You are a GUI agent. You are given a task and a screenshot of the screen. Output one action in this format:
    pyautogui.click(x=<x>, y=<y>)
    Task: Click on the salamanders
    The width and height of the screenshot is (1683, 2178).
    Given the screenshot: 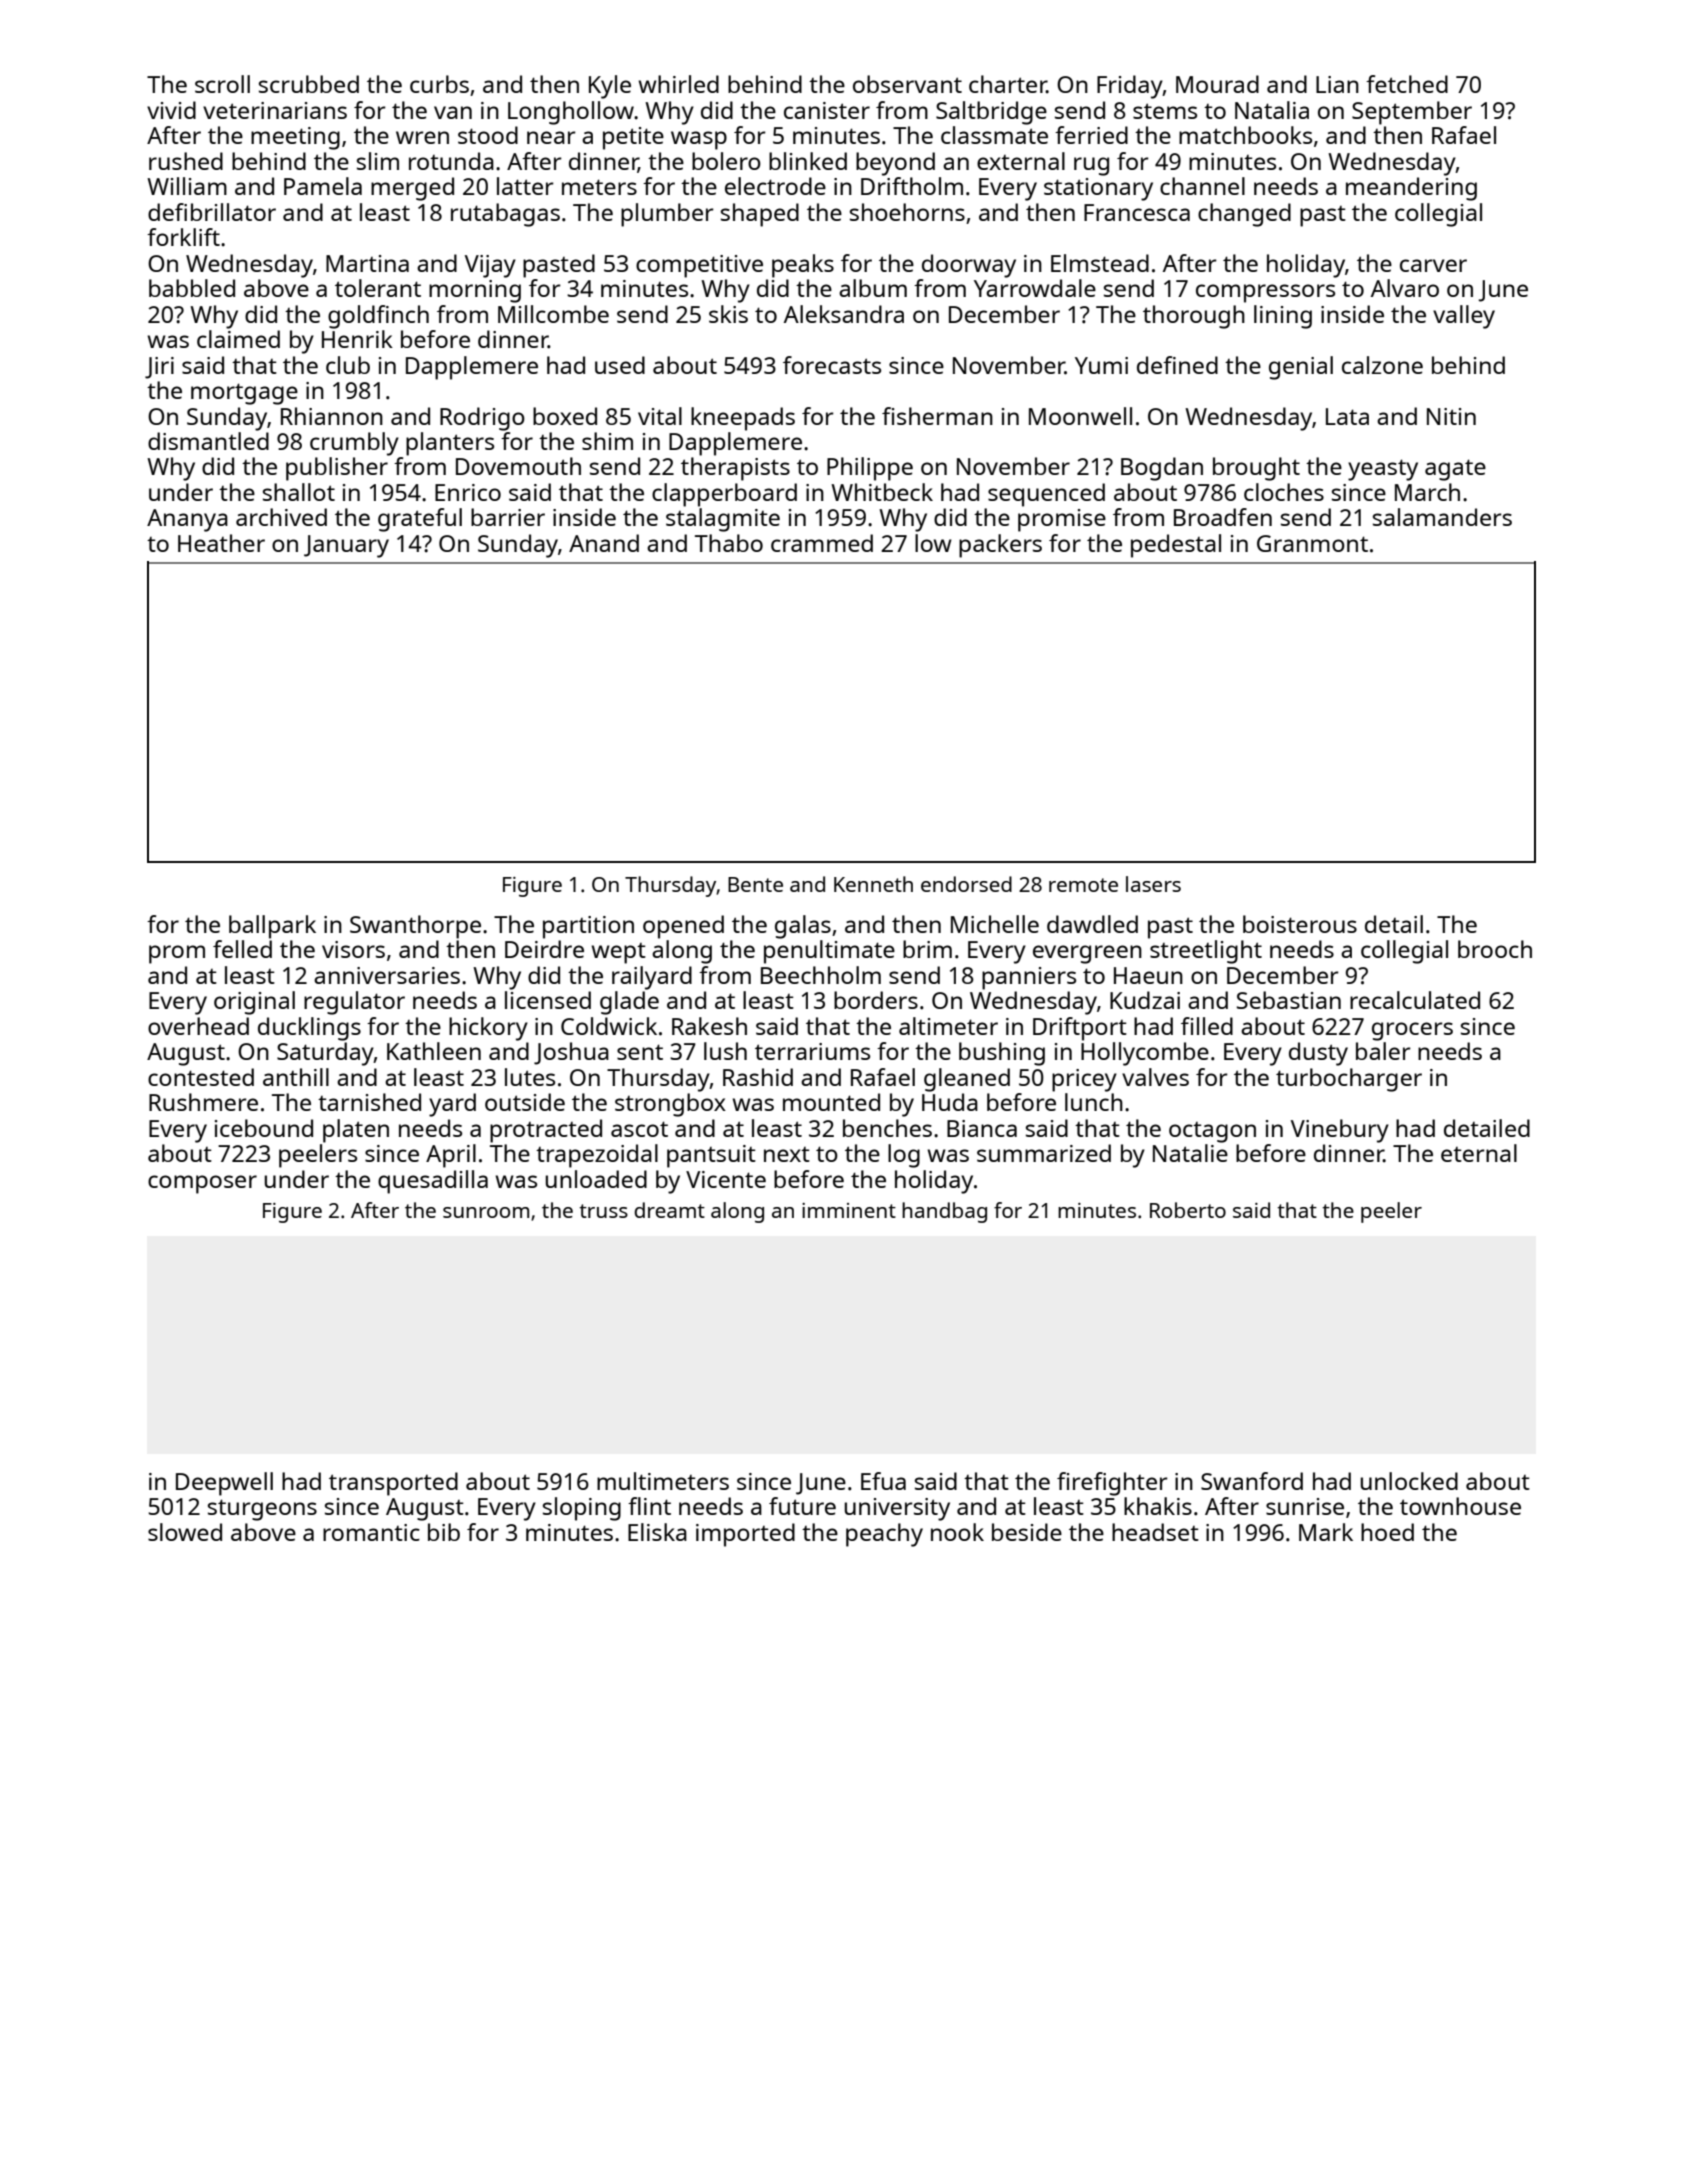 What is the action you would take?
    pyautogui.click(x=1442, y=517)
